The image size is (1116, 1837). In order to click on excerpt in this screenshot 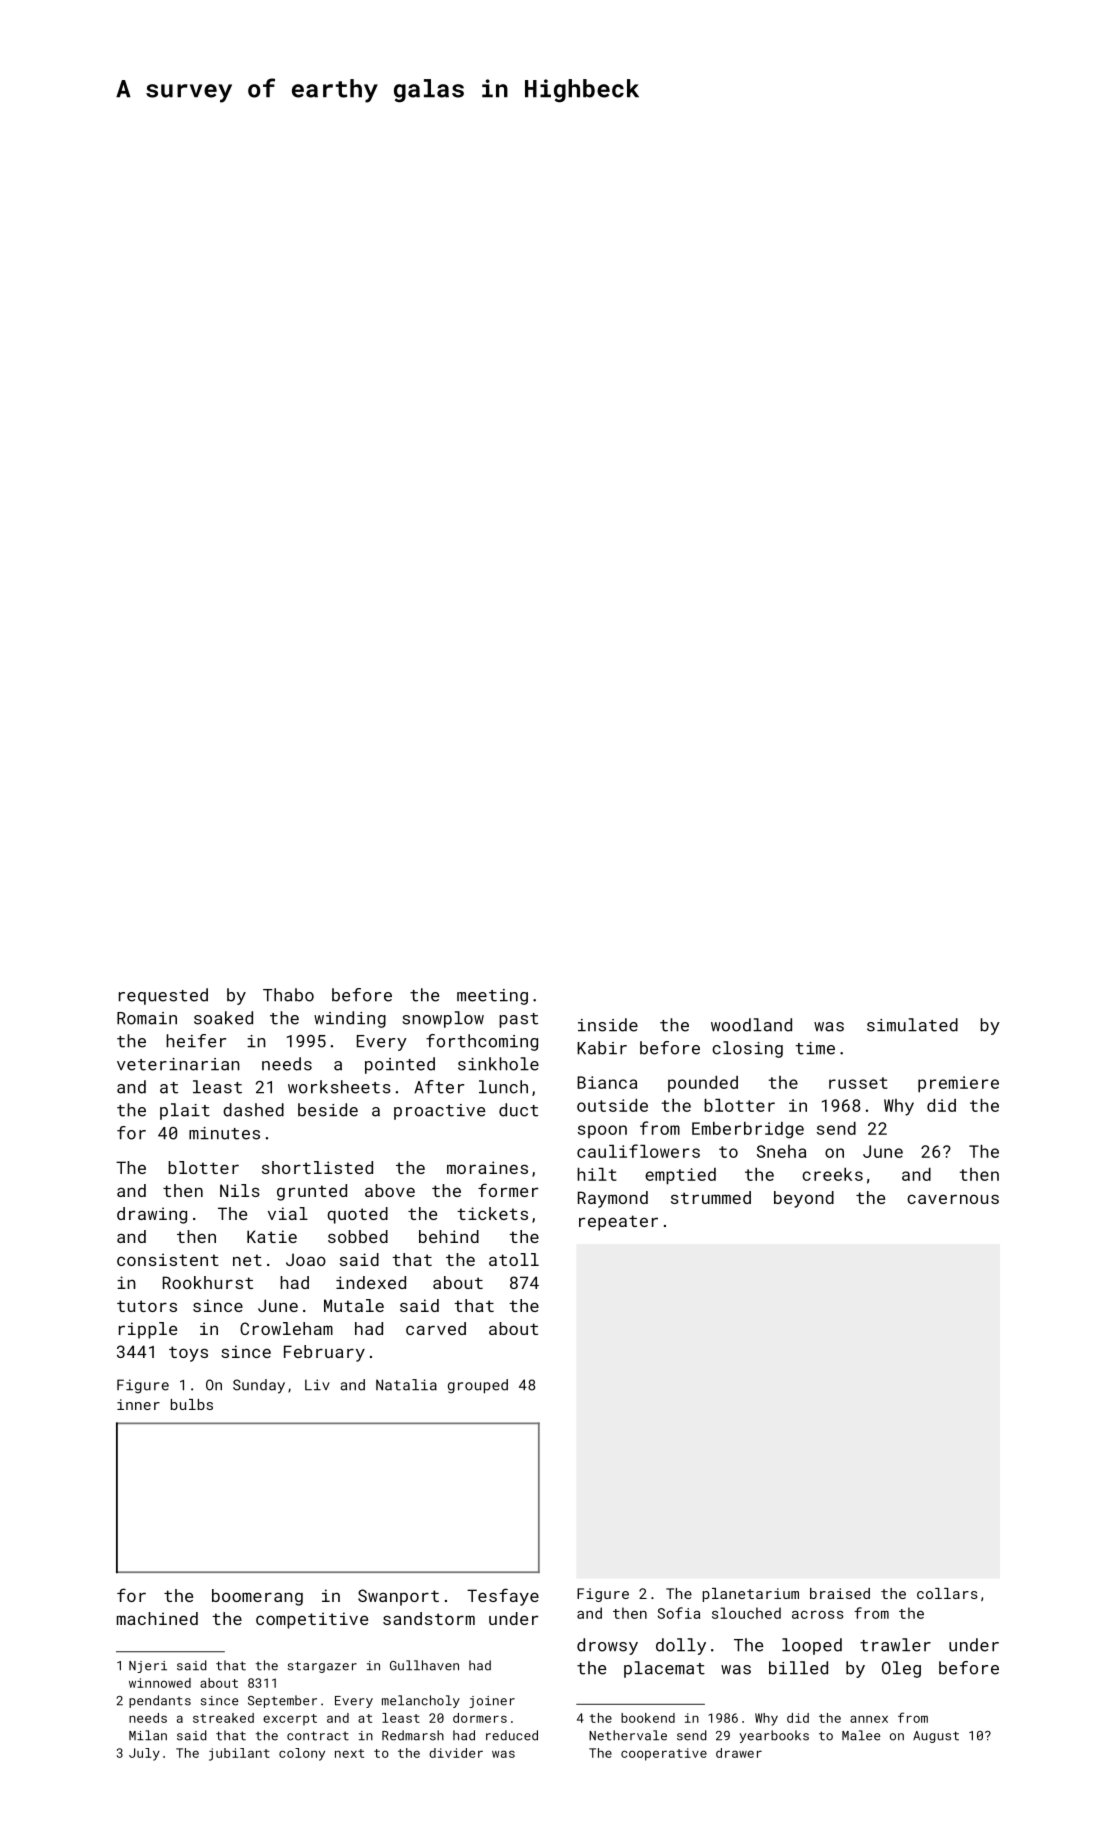, I will do `click(290, 1720)`.
